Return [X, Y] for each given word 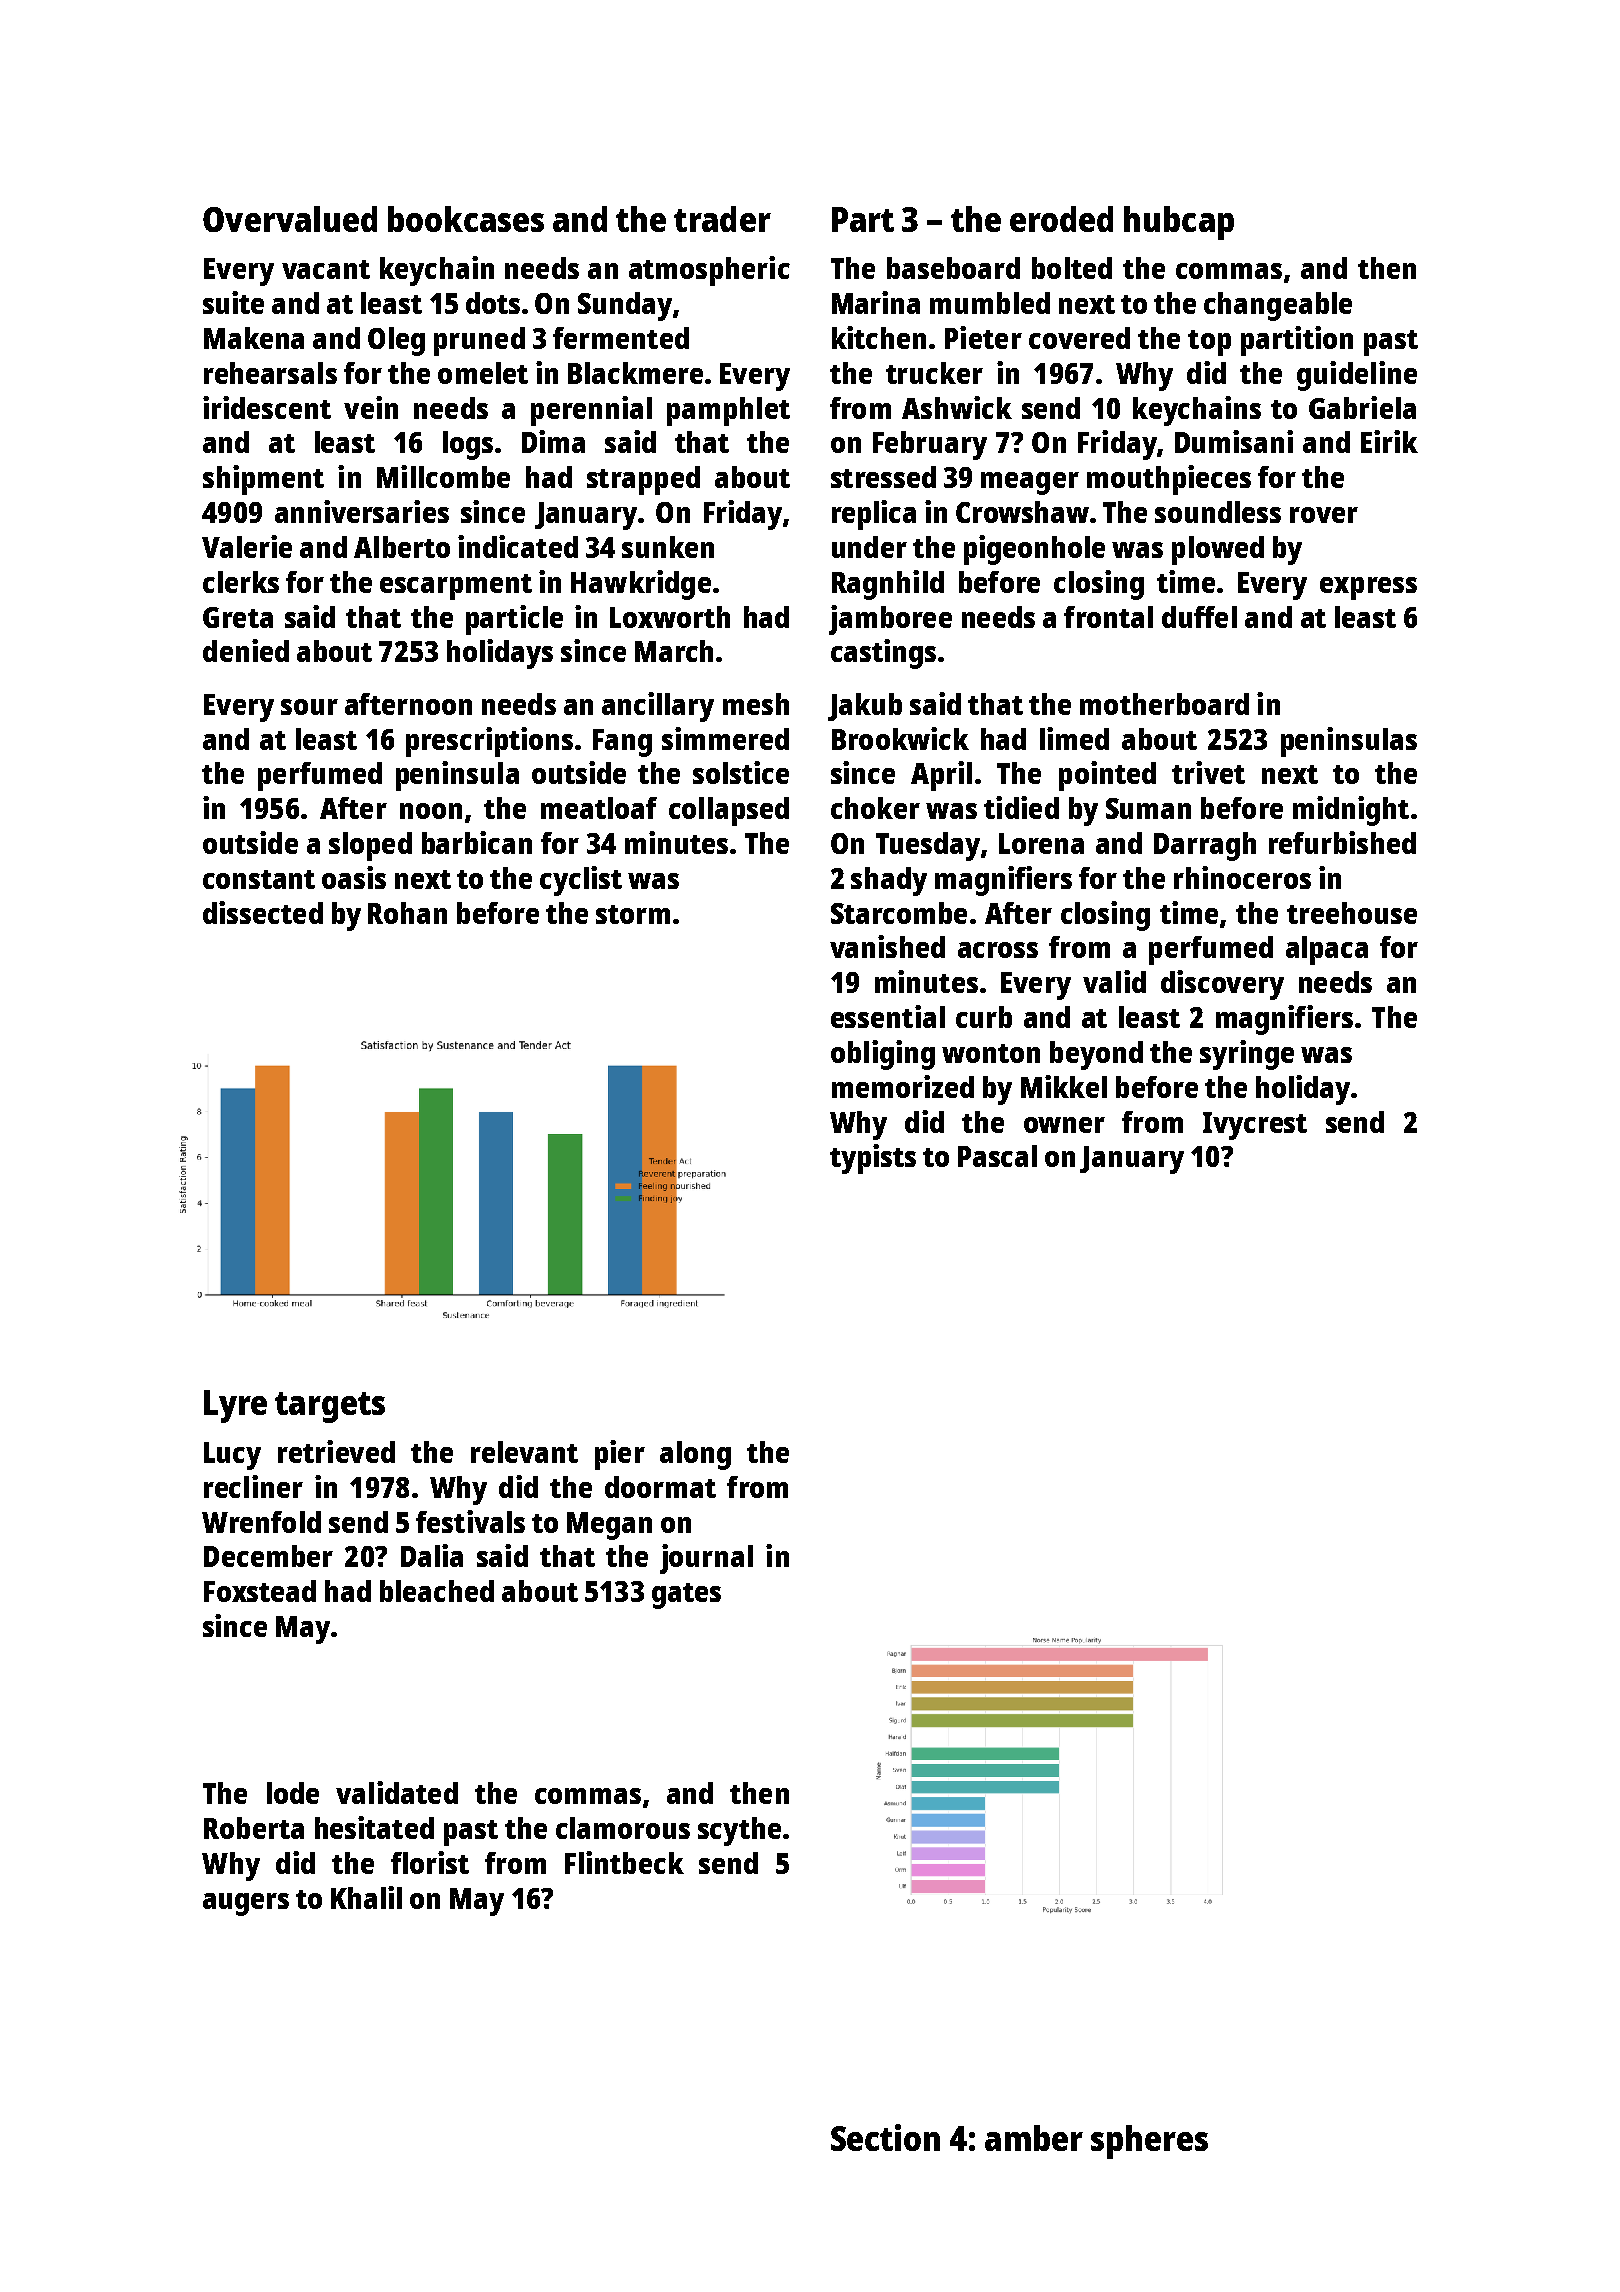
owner [1064, 1125]
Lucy [232, 1456]
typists [873, 1159]
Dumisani [1234, 441]
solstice [741, 772]
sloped [370, 846]
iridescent [267, 407]
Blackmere [635, 373]
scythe [739, 1831]
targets [330, 1407]
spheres [1149, 2142]
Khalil [366, 1897]
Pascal [997, 1156]
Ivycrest [1255, 1126]
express [1368, 588]
